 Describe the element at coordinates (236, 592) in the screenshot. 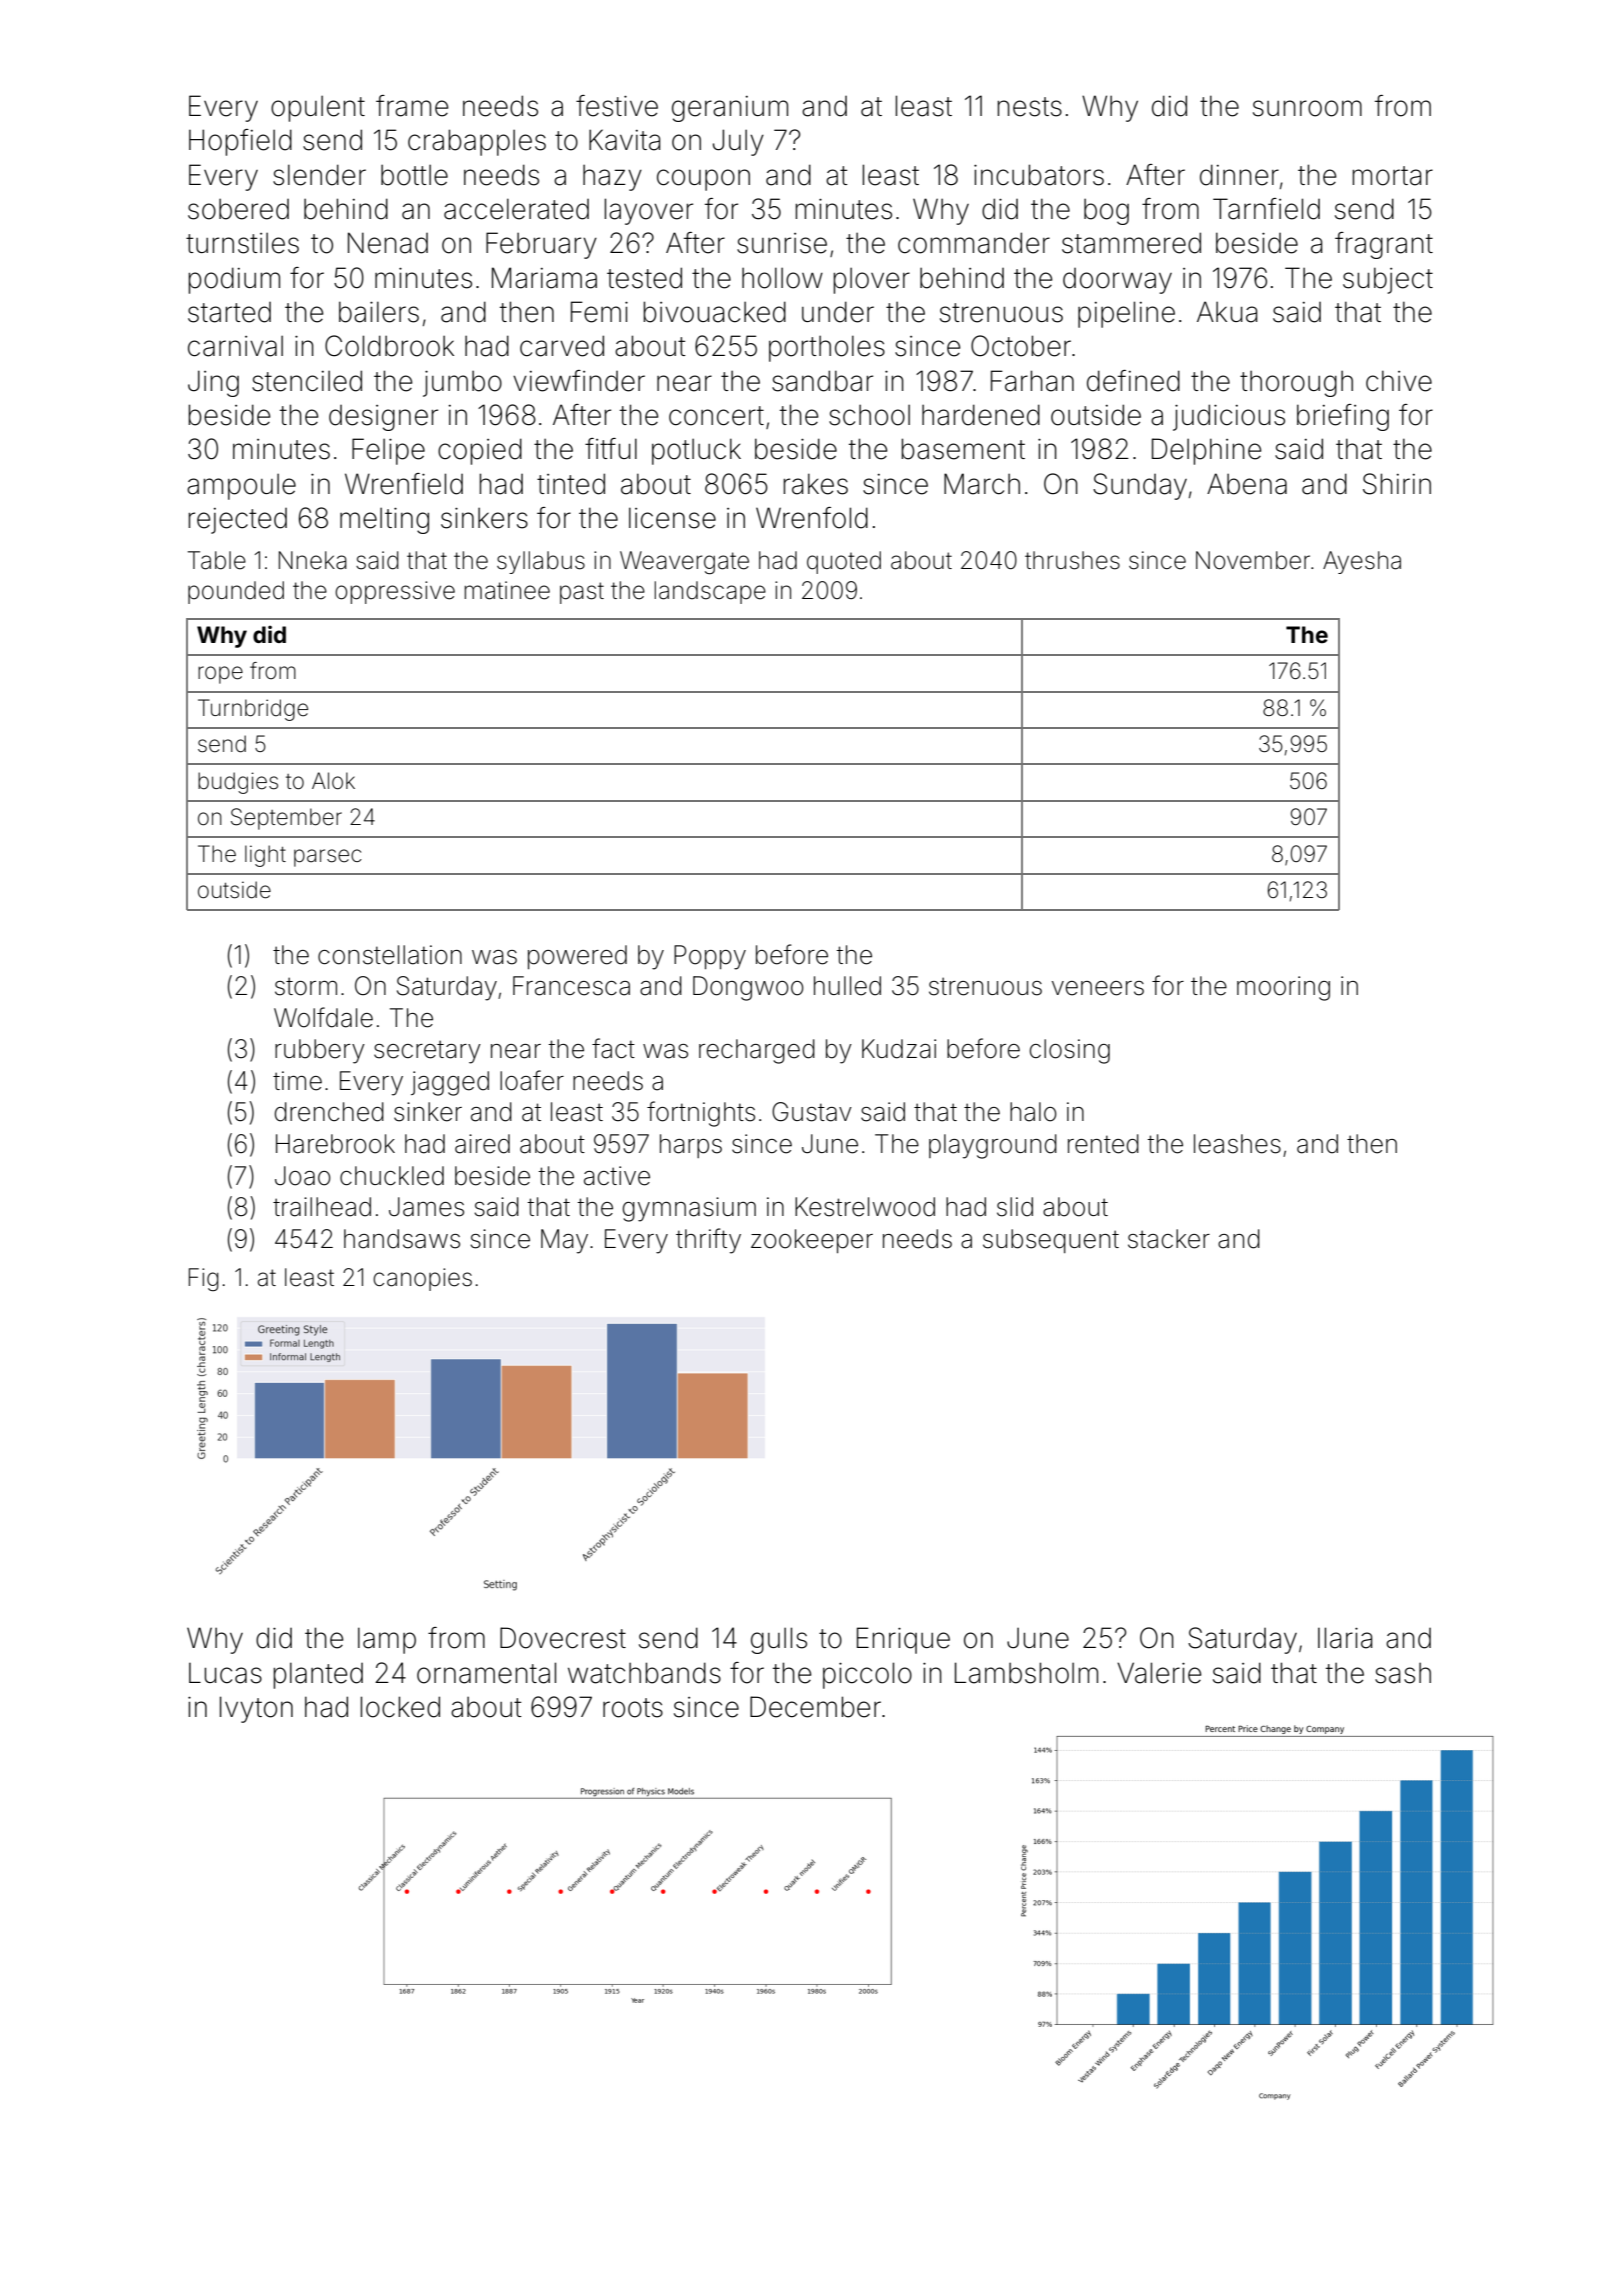

I see `pounded` at that location.
